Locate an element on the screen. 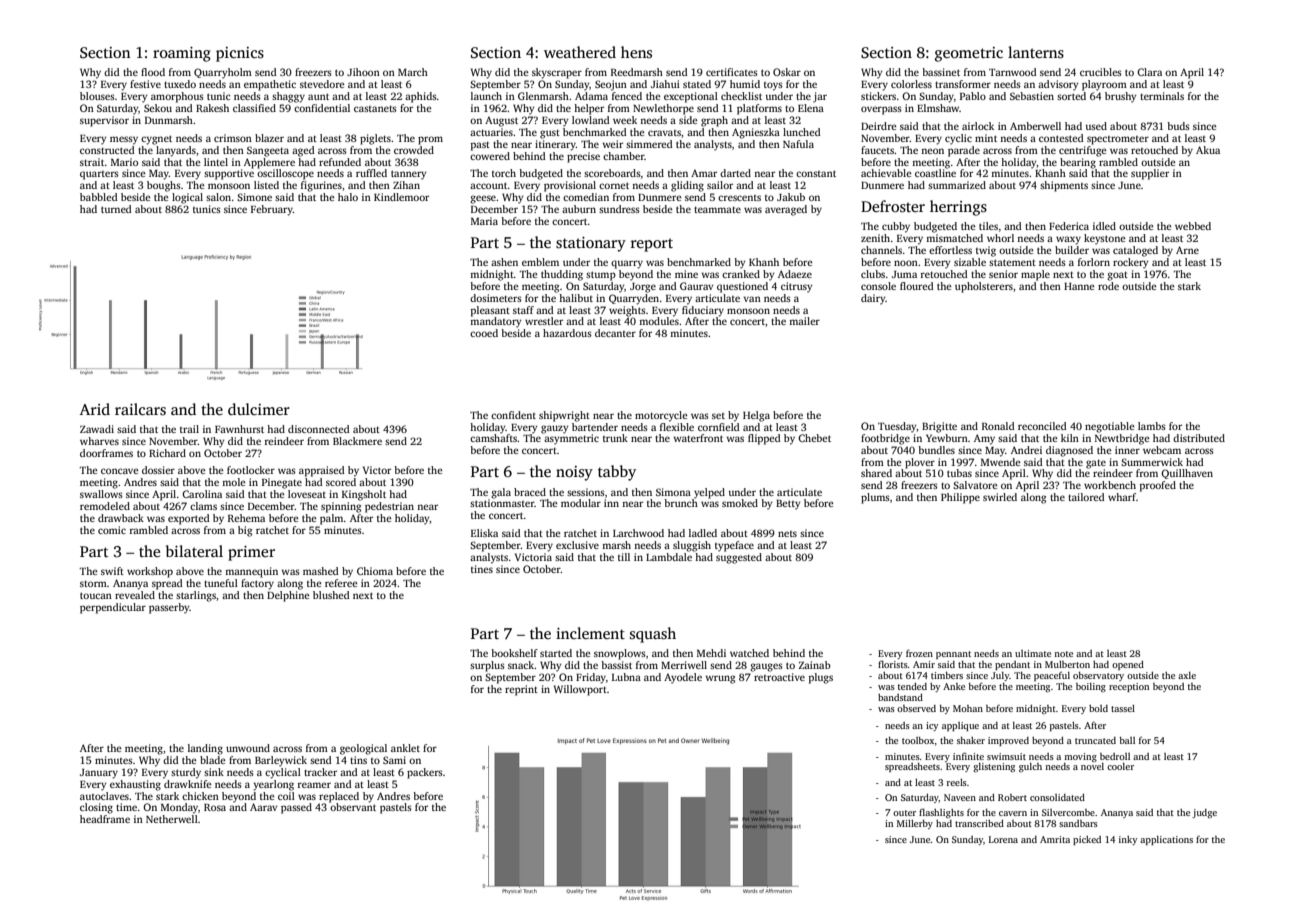 This screenshot has height=924, width=1308. Akua is located at coordinates (1208, 150).
